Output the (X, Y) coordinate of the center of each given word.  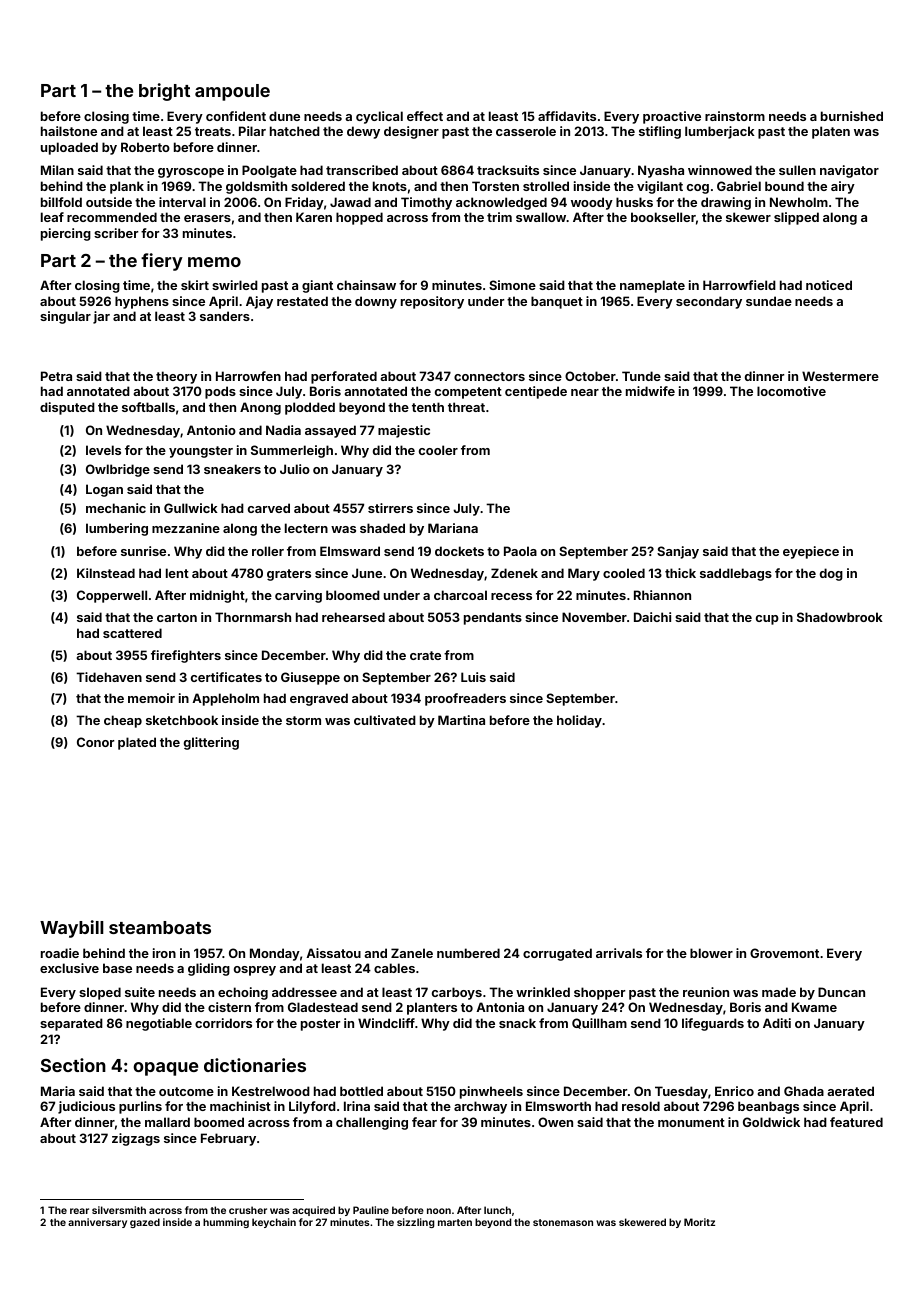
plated (137, 743)
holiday (579, 721)
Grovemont (784, 953)
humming (226, 1223)
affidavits (567, 116)
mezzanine (186, 528)
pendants (493, 618)
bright (164, 92)
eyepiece (811, 552)
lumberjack (720, 132)
